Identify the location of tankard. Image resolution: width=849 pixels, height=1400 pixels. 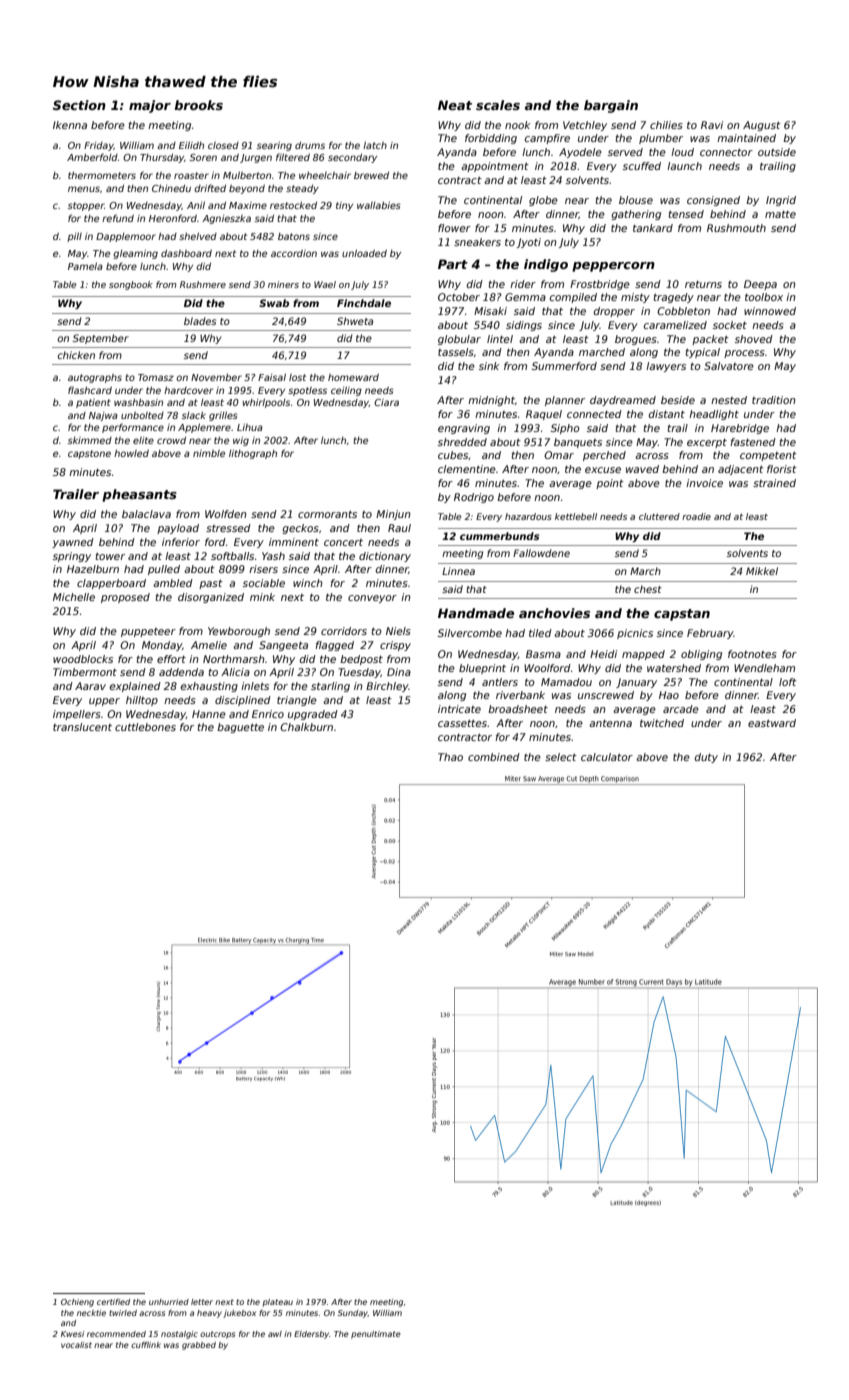
(653, 228).
